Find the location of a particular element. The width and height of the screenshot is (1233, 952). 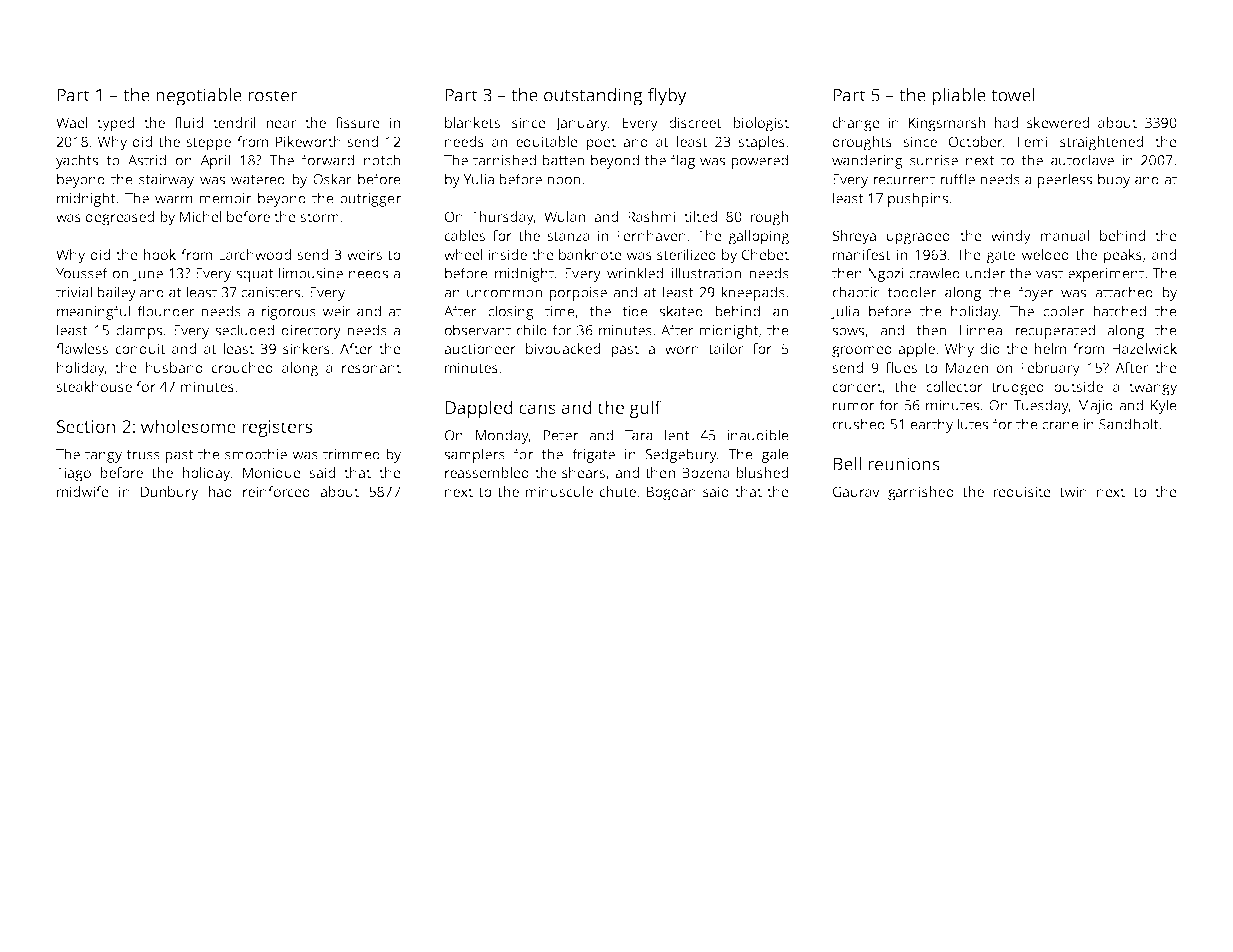

roster is located at coordinates (272, 95).
